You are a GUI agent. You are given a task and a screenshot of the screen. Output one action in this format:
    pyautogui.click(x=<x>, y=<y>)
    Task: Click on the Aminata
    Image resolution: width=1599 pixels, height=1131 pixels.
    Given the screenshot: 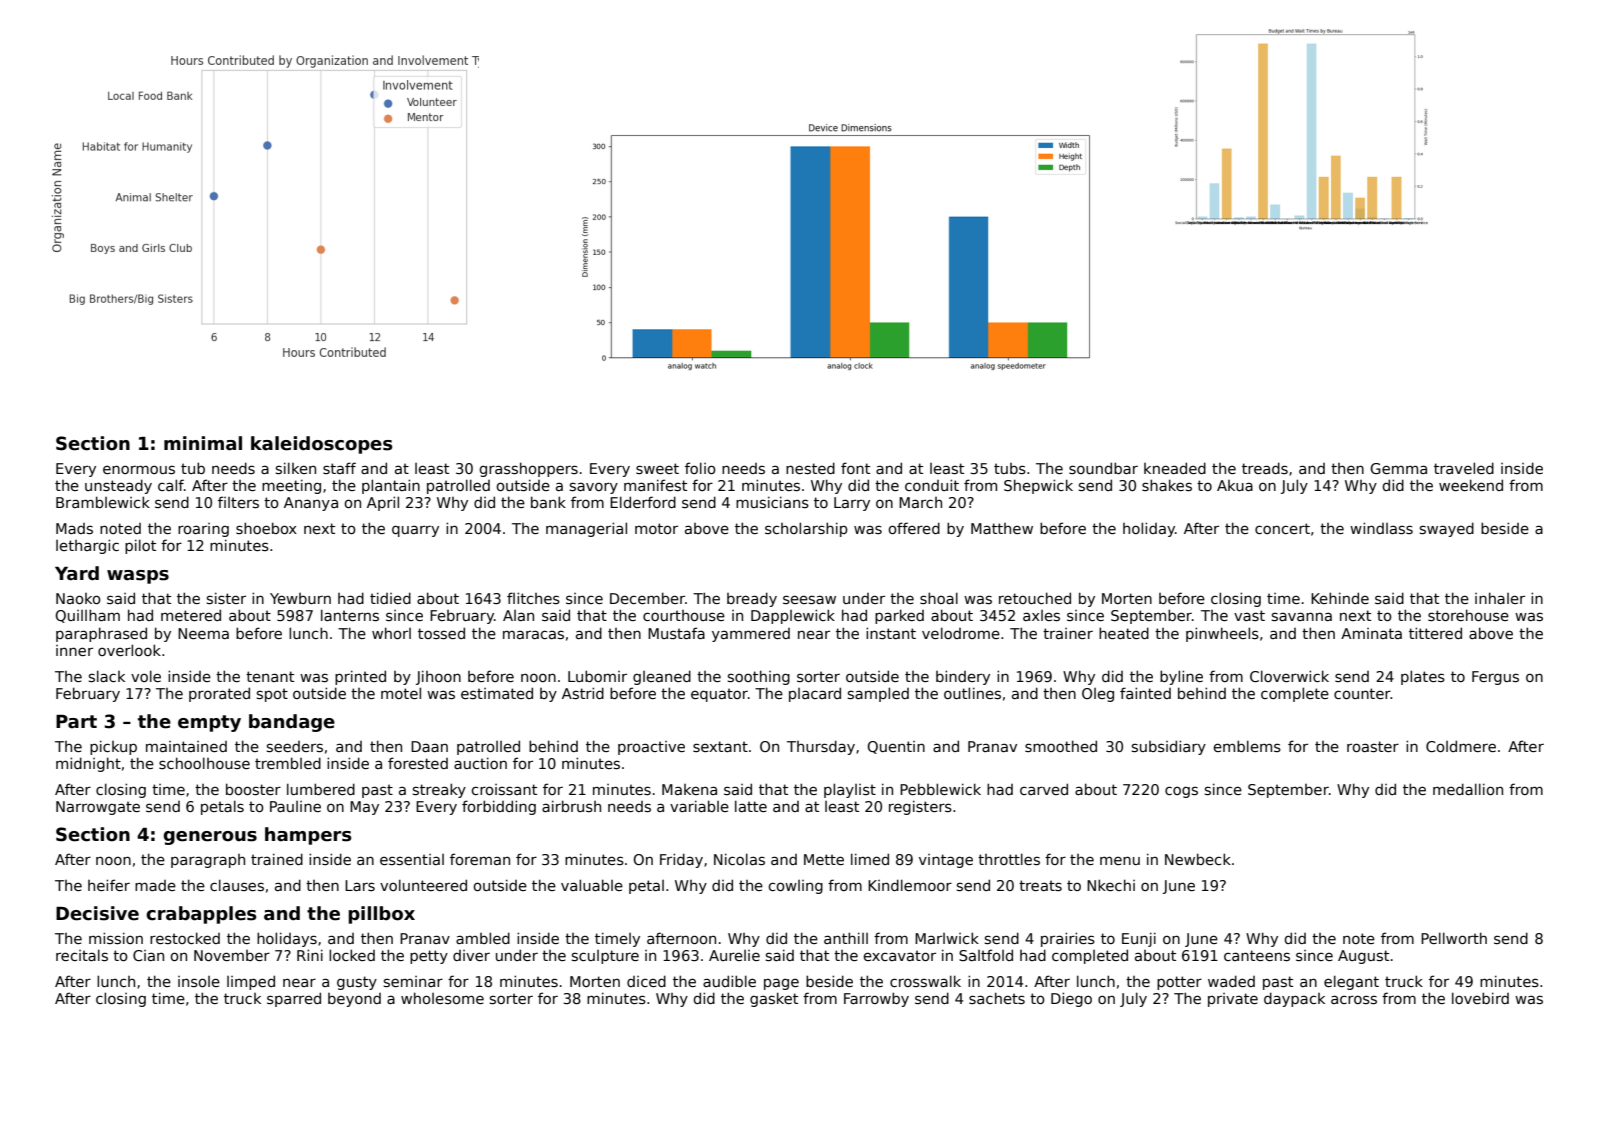 What is the action you would take?
    pyautogui.click(x=1371, y=633)
